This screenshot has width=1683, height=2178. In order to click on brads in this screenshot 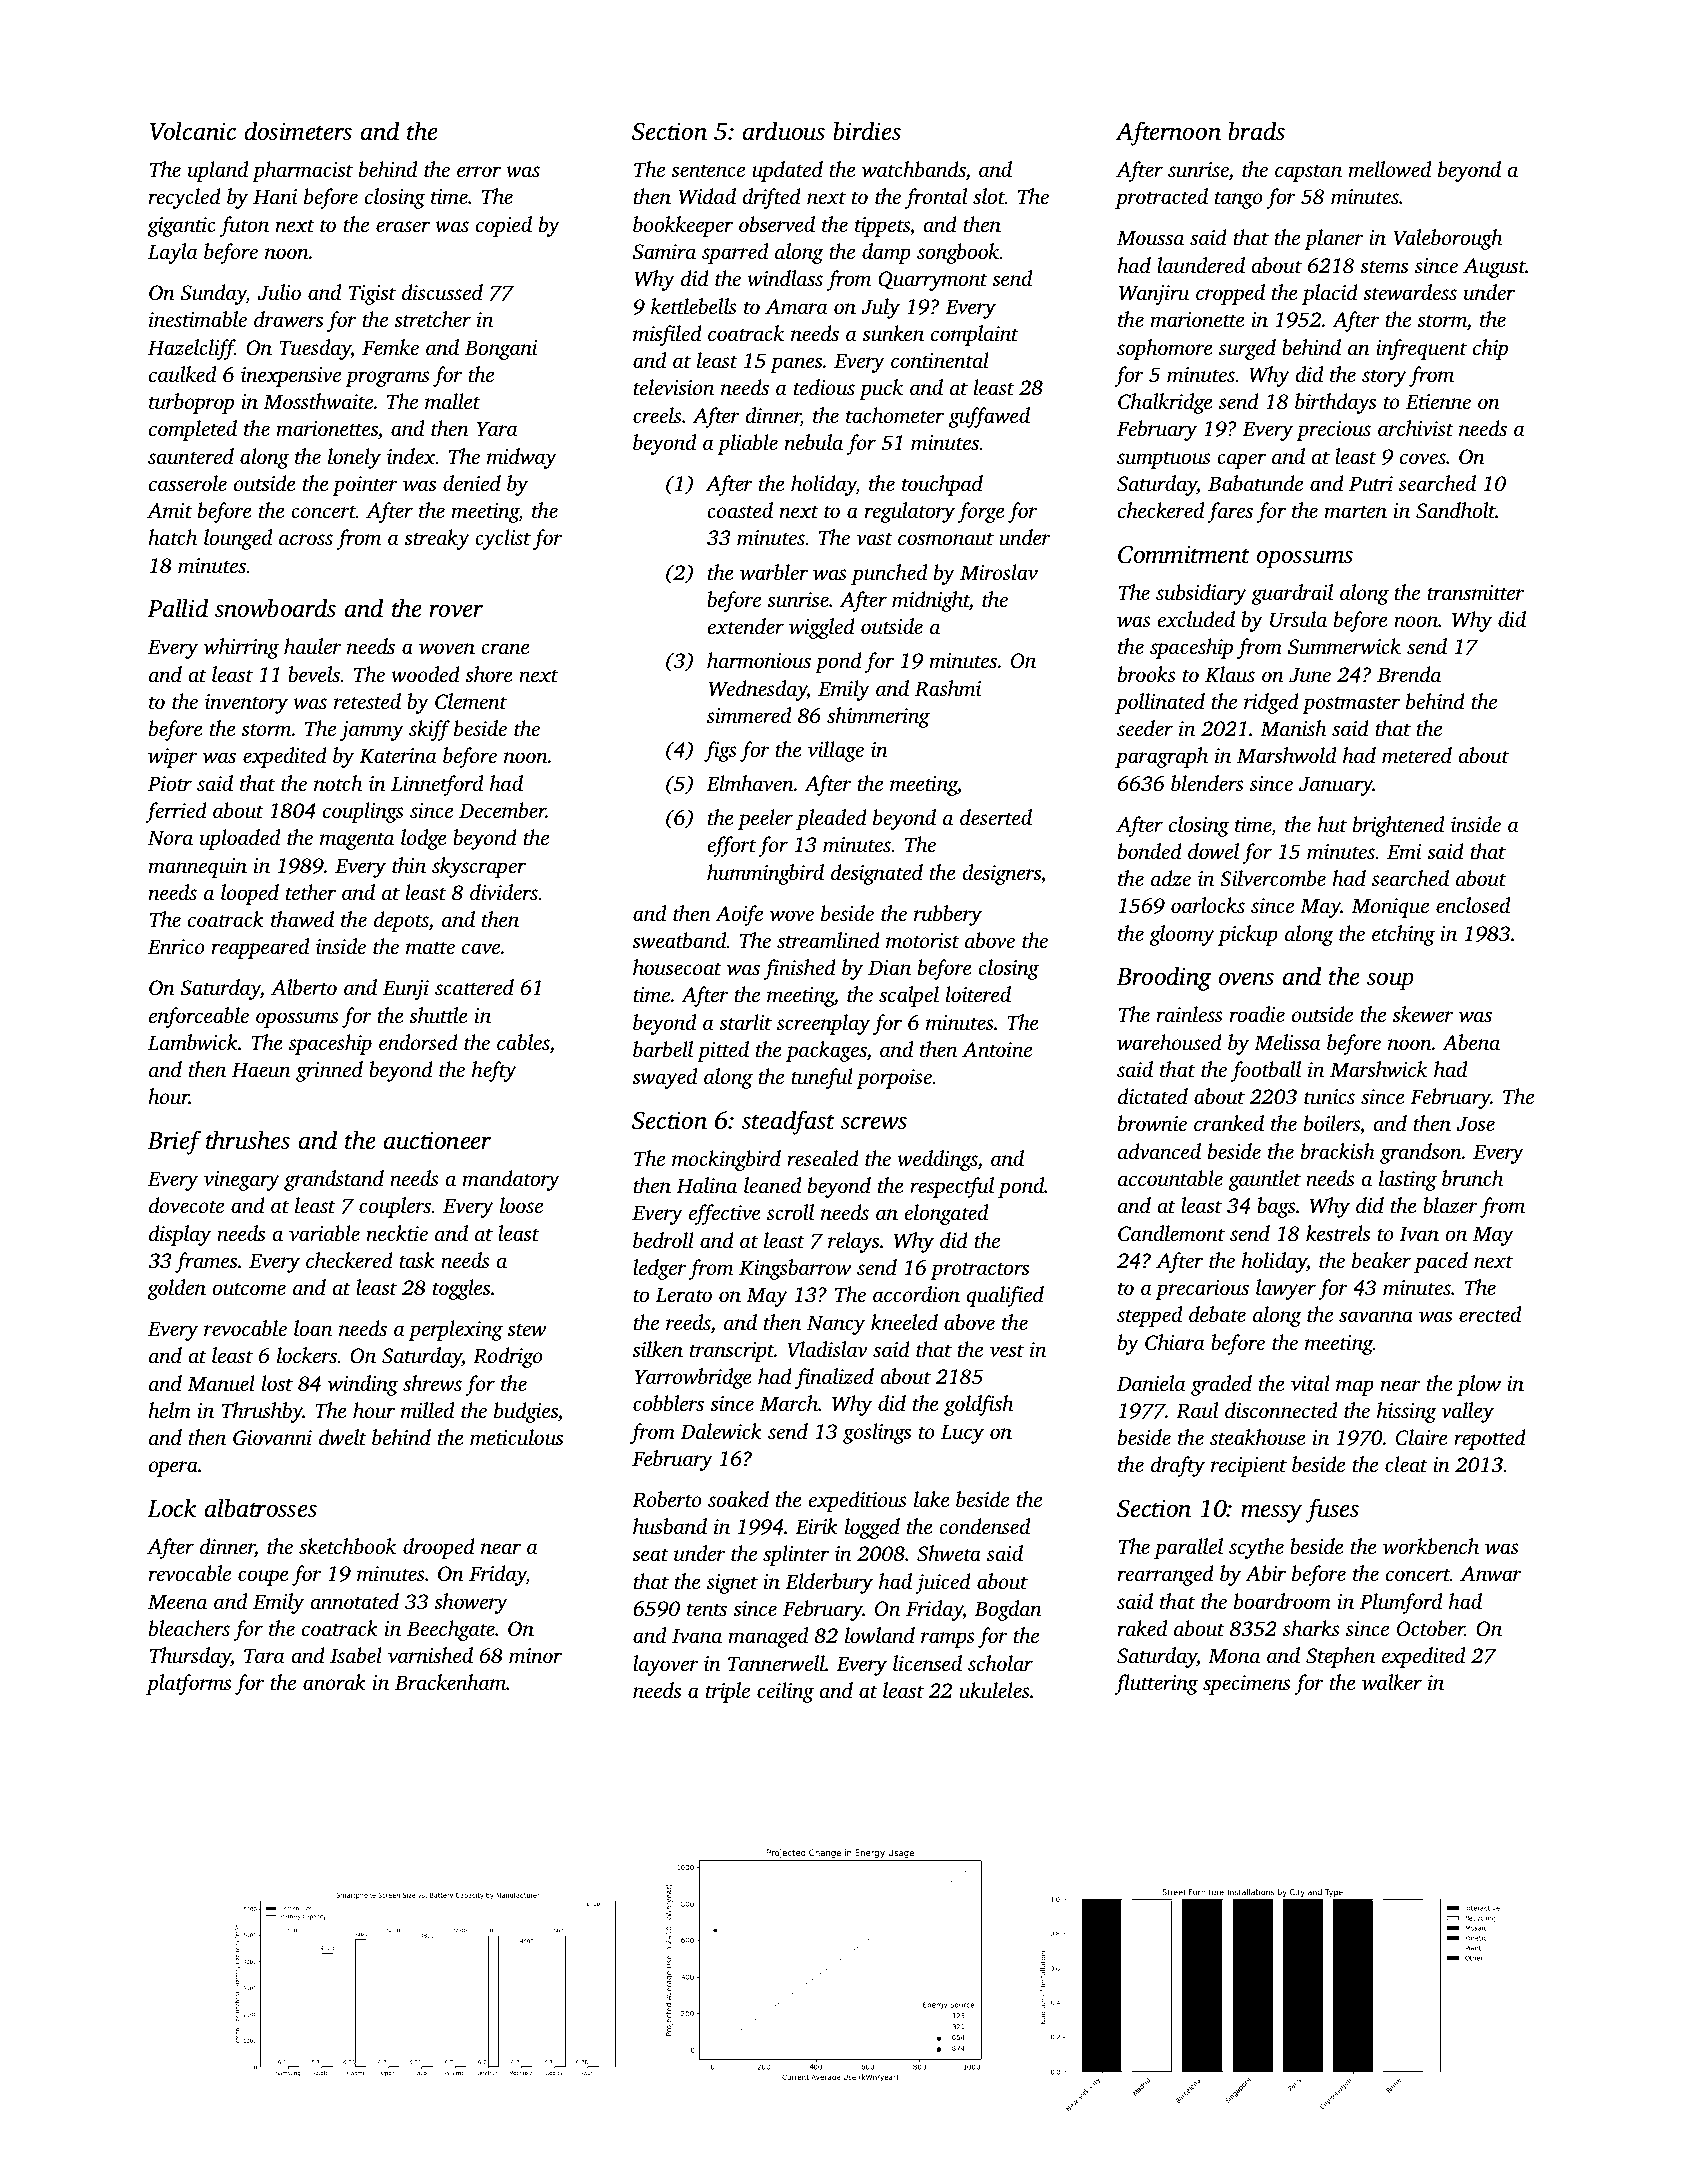, I will do `click(1256, 131)`.
